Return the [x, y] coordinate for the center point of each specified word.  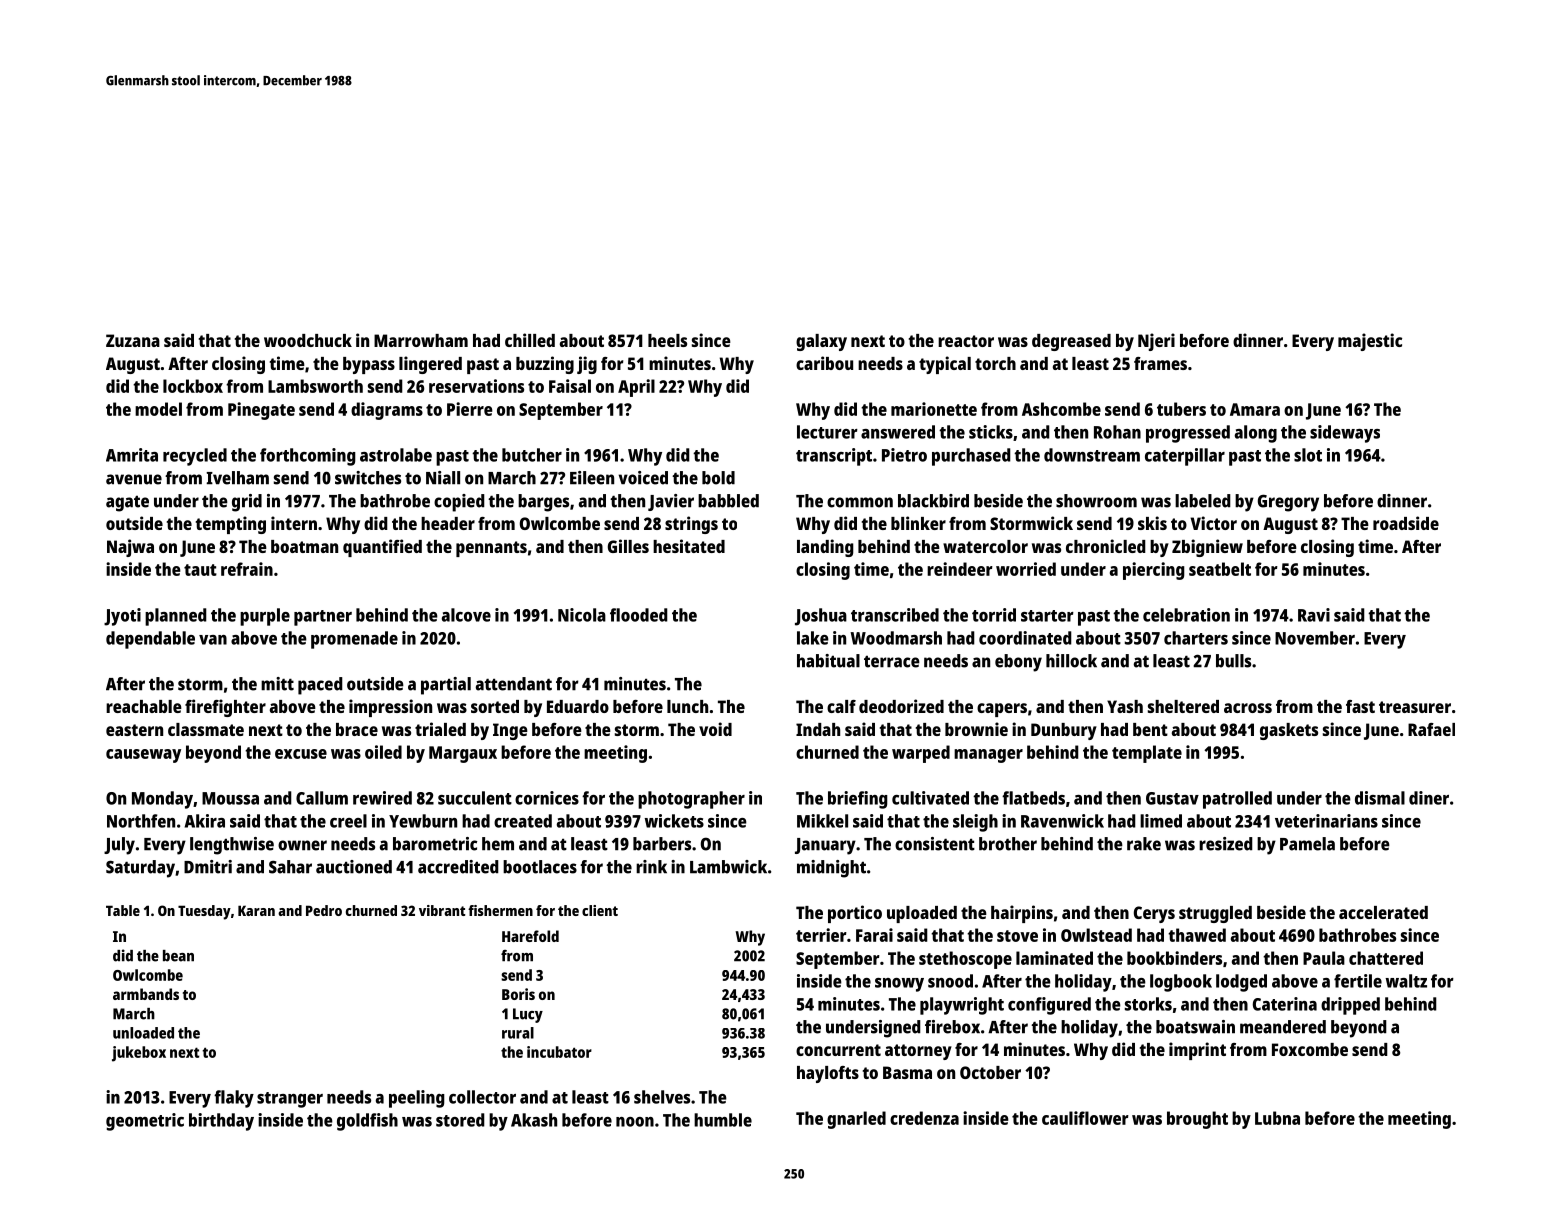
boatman [304, 546]
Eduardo [578, 706]
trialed [440, 729]
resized [1226, 844]
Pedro [324, 910]
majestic [1370, 342]
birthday [221, 1122]
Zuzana [133, 340]
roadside [1406, 523]
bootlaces [540, 867]
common [860, 502]
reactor [966, 341]
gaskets [1289, 731]
